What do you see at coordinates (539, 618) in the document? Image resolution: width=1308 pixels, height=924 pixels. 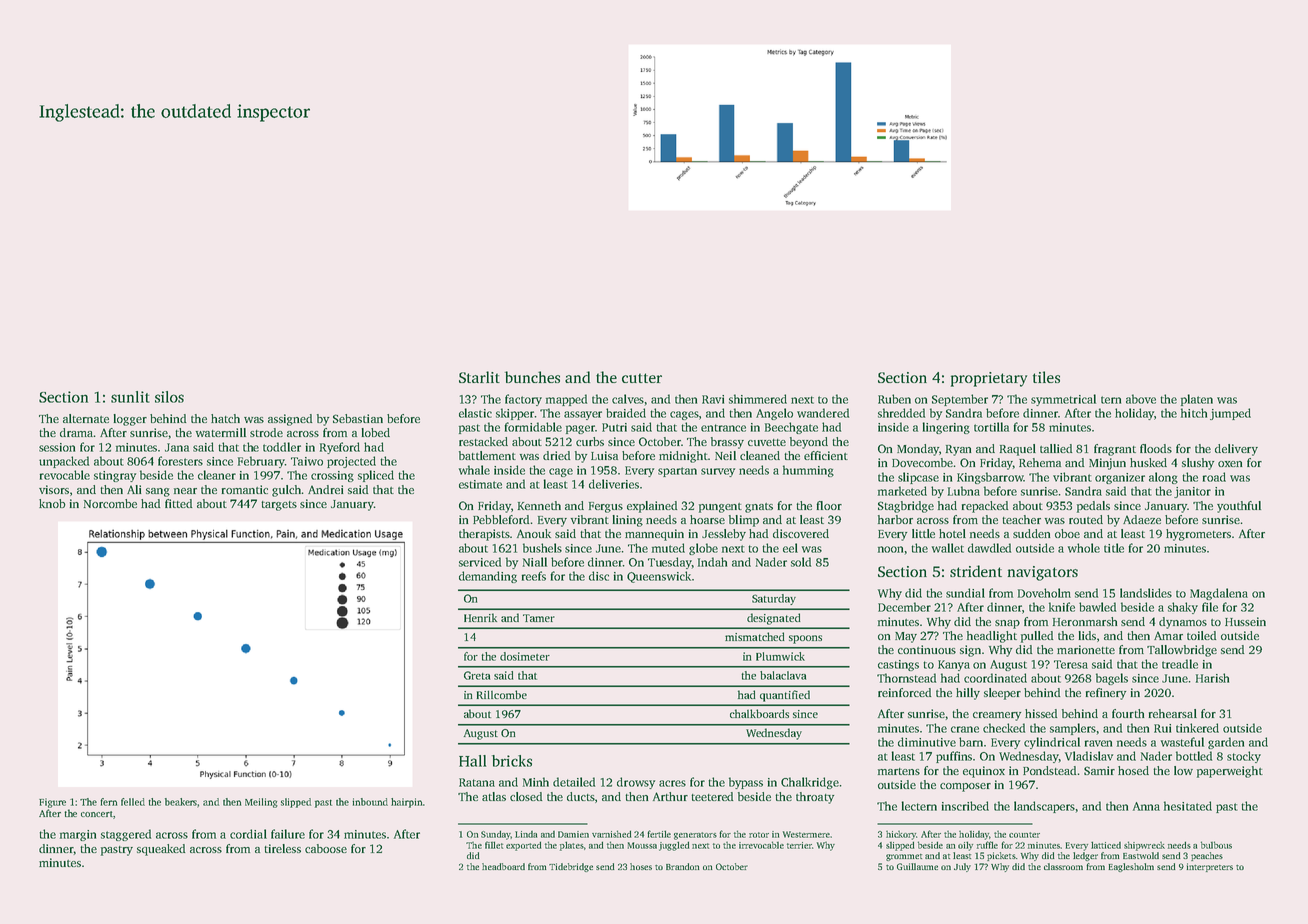 I see `Tamer` at bounding box center [539, 618].
